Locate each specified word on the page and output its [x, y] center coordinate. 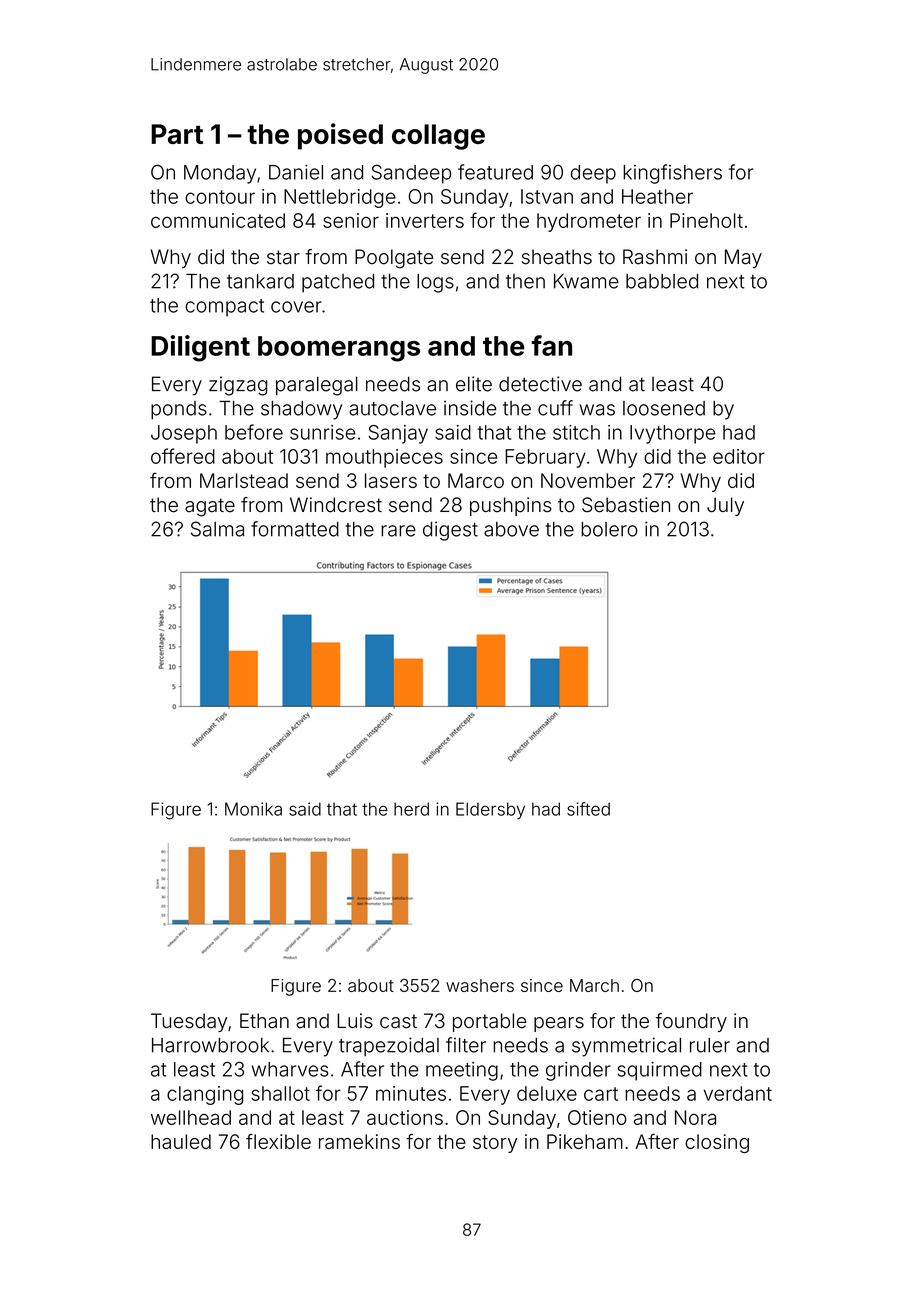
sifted [588, 809]
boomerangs [339, 349]
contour [220, 197]
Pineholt [706, 220]
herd [411, 809]
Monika [253, 809]
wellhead [191, 1117]
